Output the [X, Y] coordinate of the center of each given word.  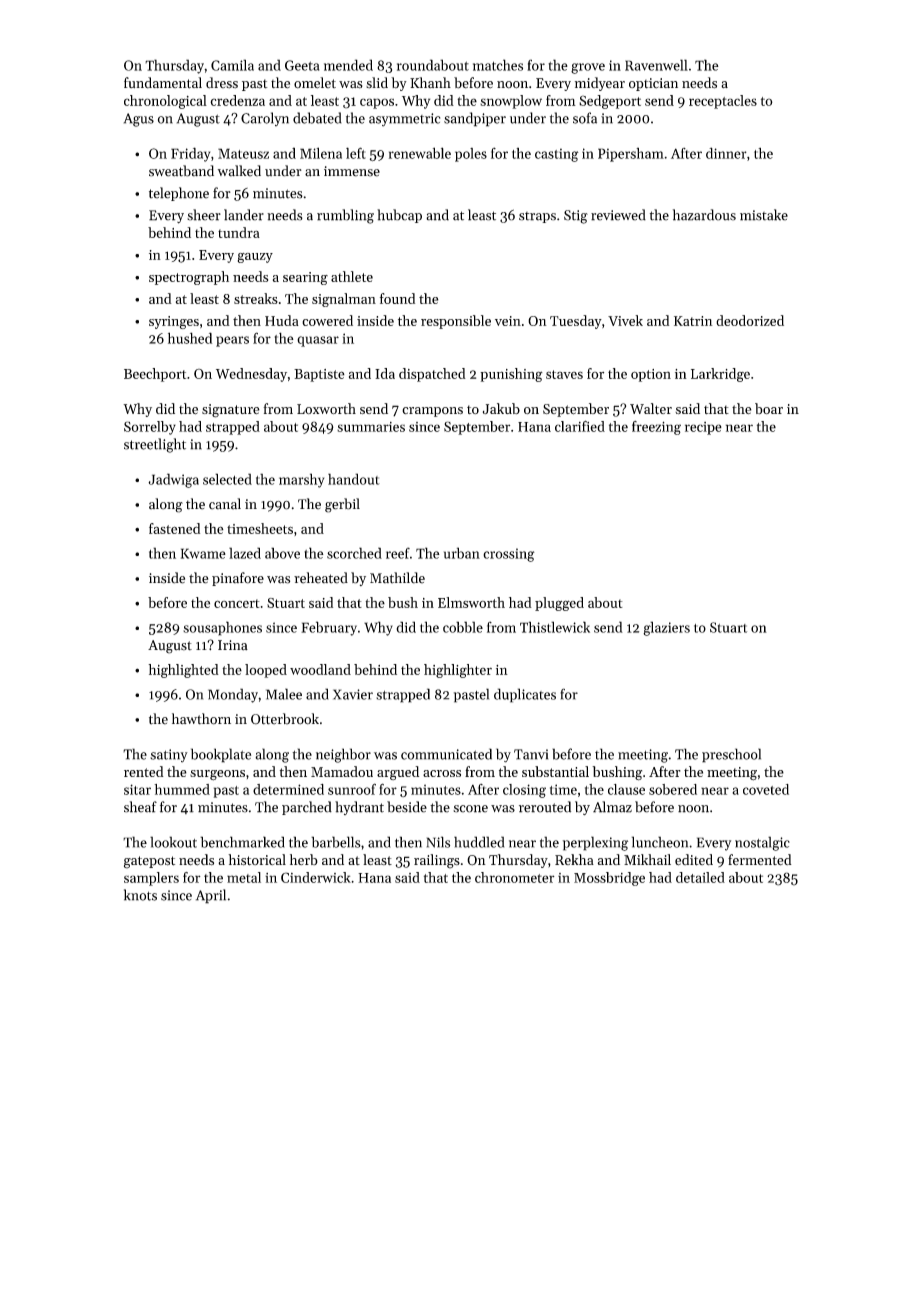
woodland [320, 669]
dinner [726, 153]
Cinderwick [316, 877]
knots [140, 895]
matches [498, 65]
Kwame [203, 553]
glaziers [666, 628]
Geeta [302, 65]
